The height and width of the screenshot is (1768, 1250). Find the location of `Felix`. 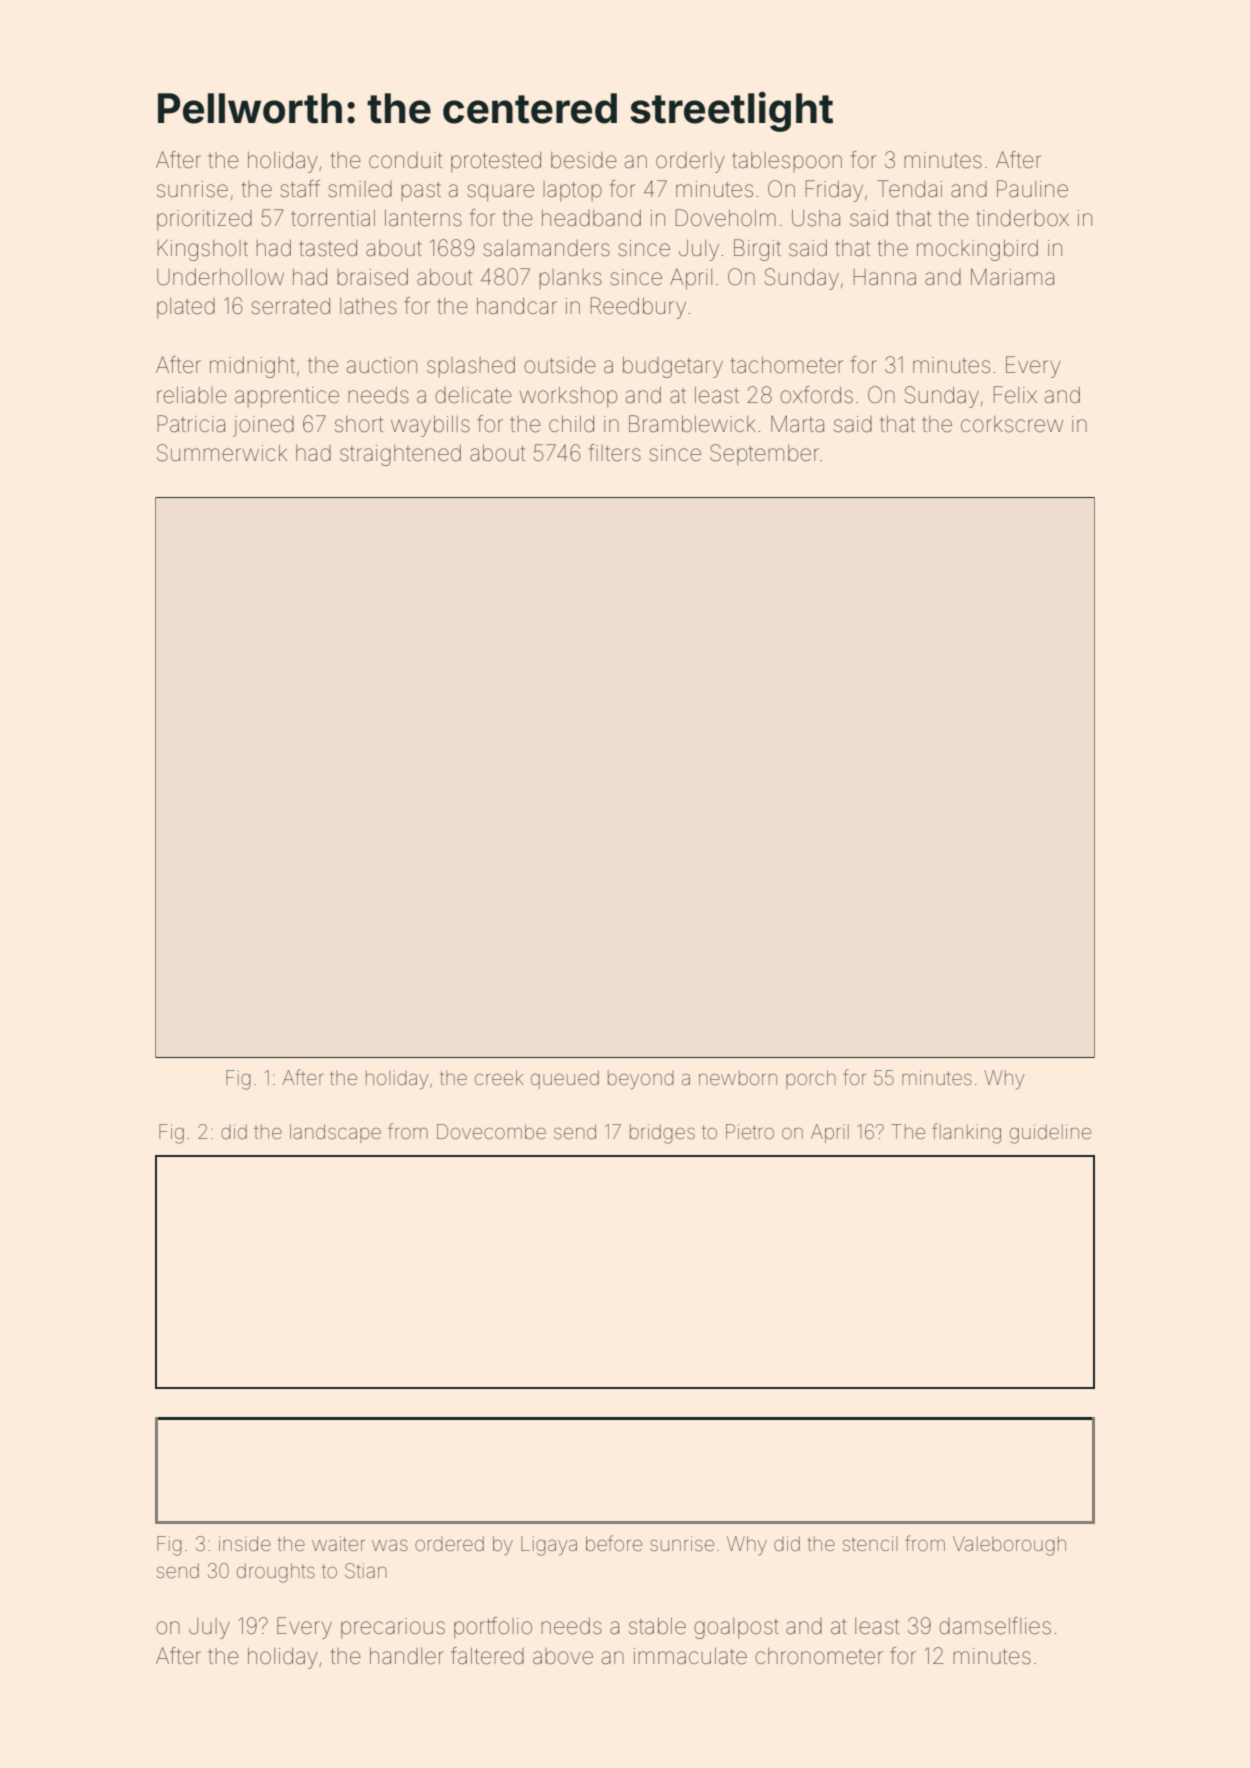

Felix is located at coordinates (1015, 395).
